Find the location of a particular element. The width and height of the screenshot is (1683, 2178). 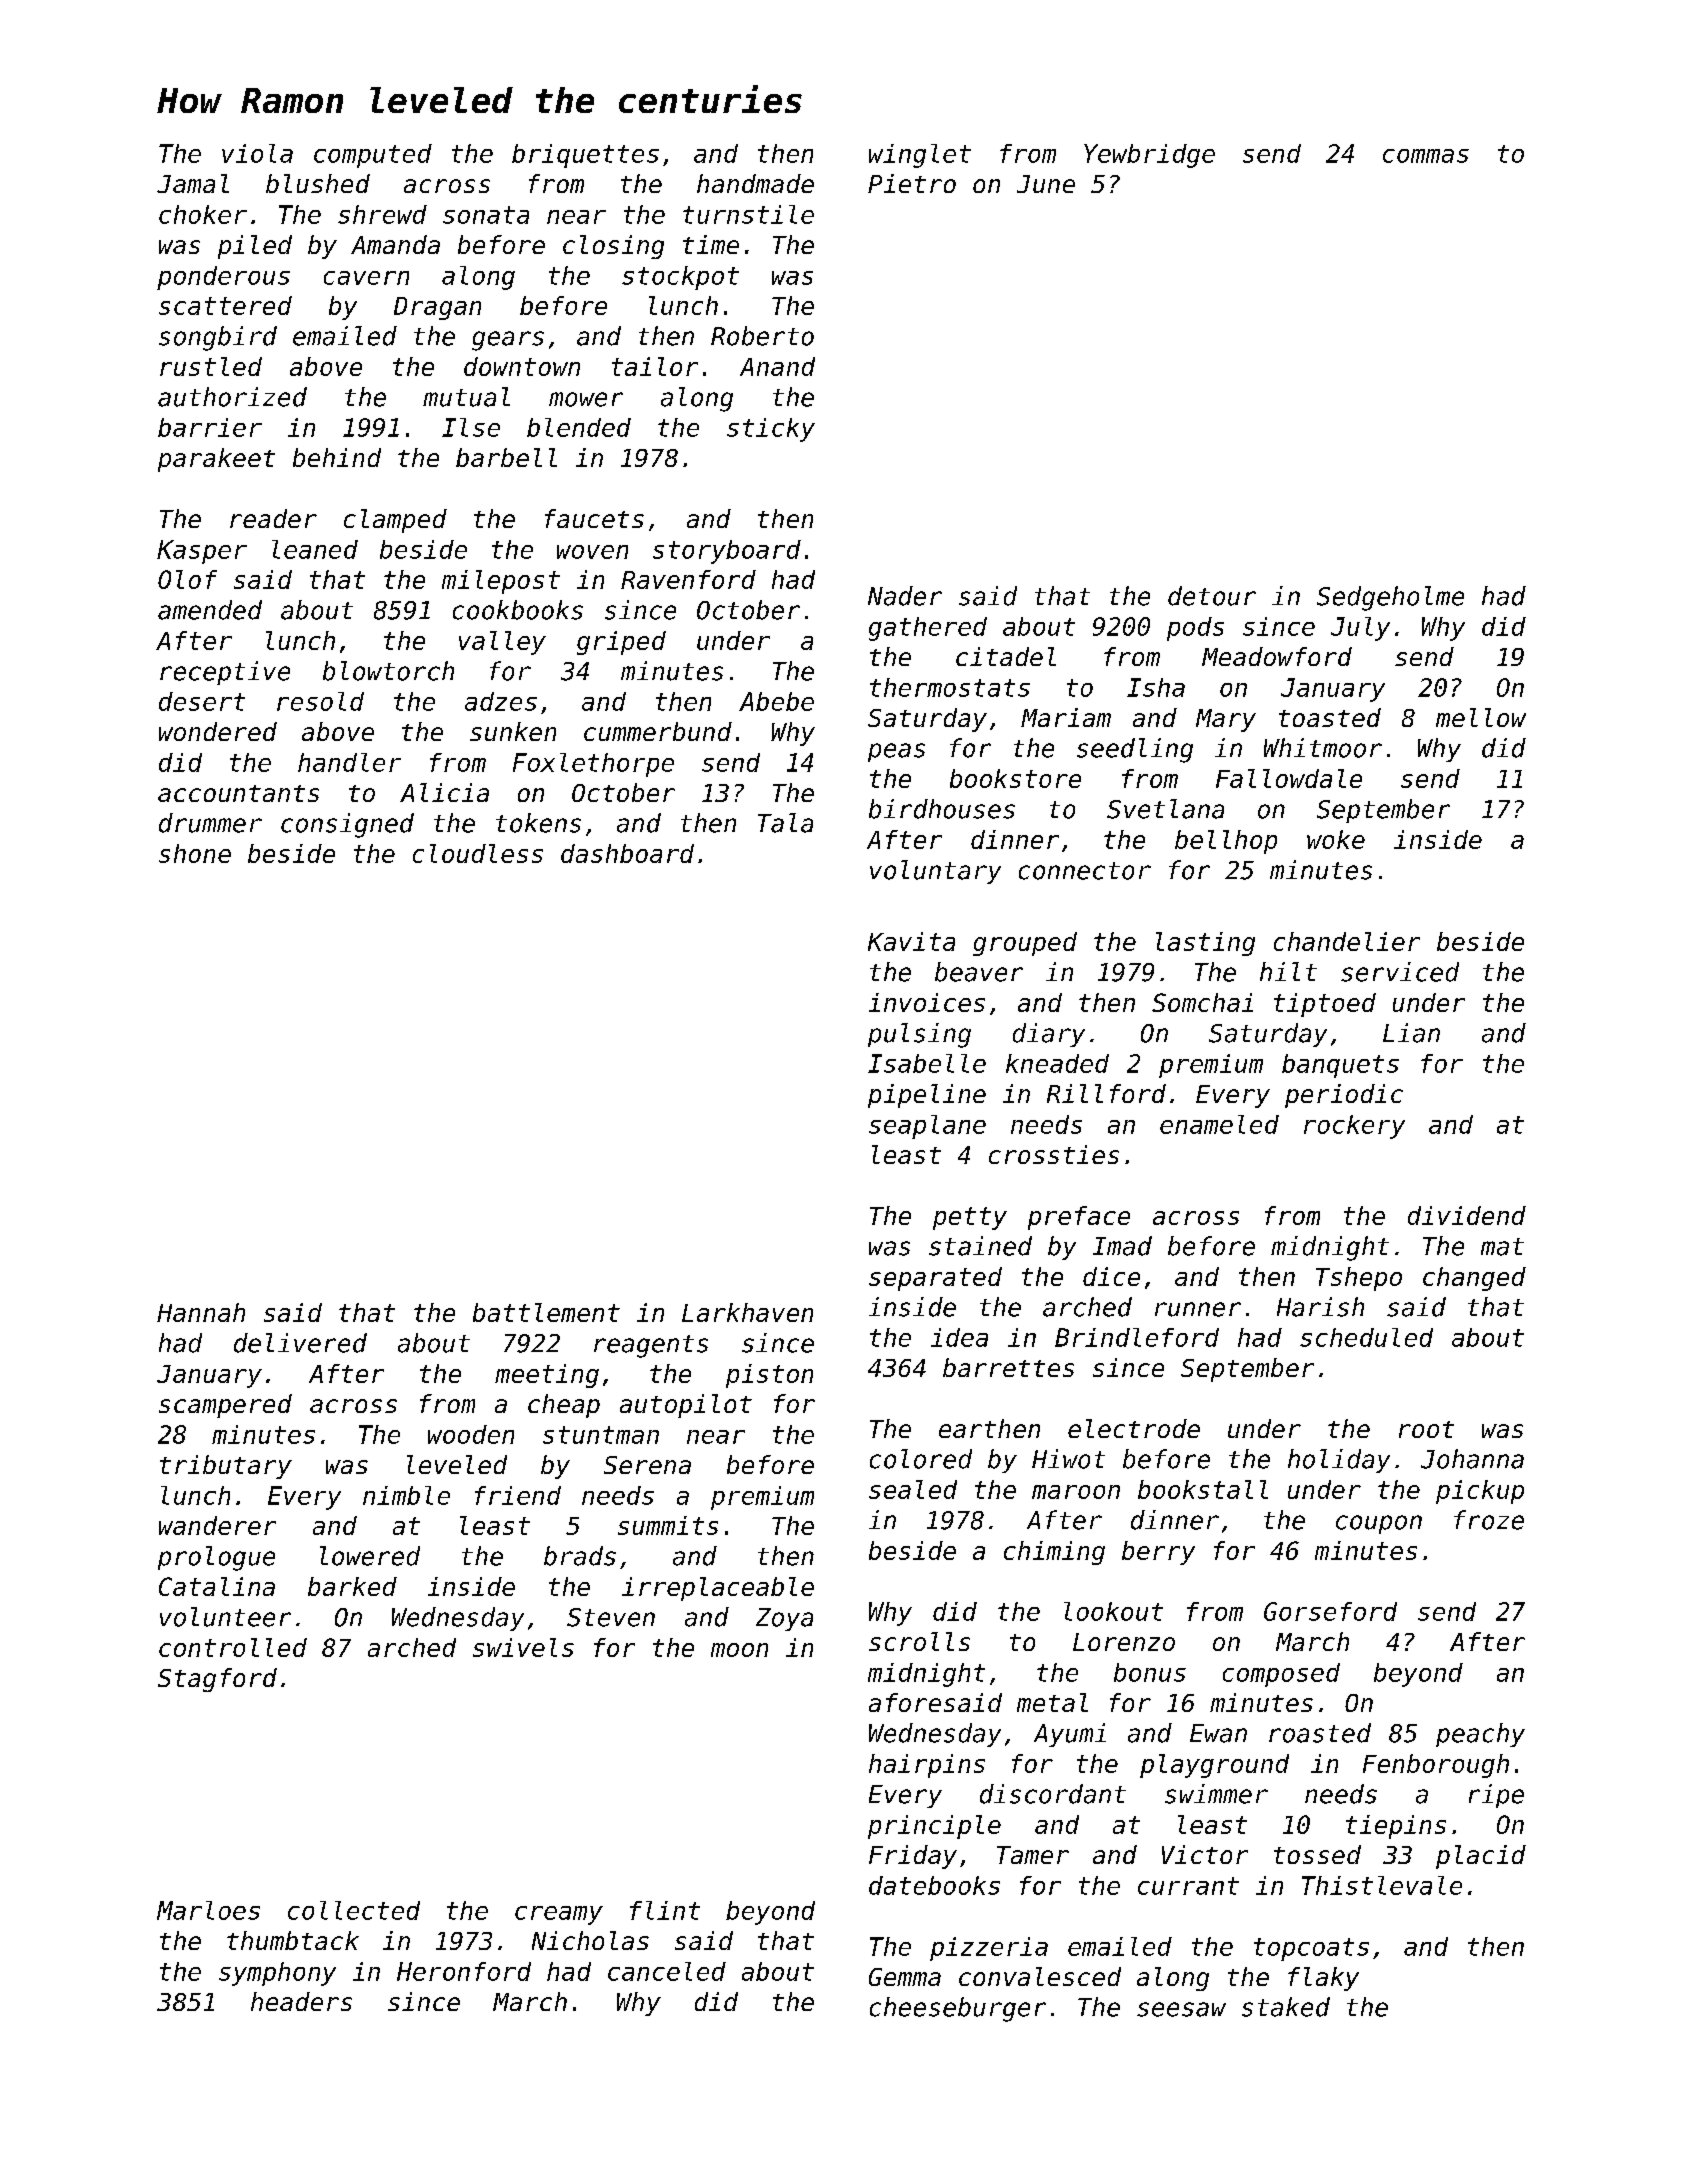

Whitmoor is located at coordinates (1323, 748).
